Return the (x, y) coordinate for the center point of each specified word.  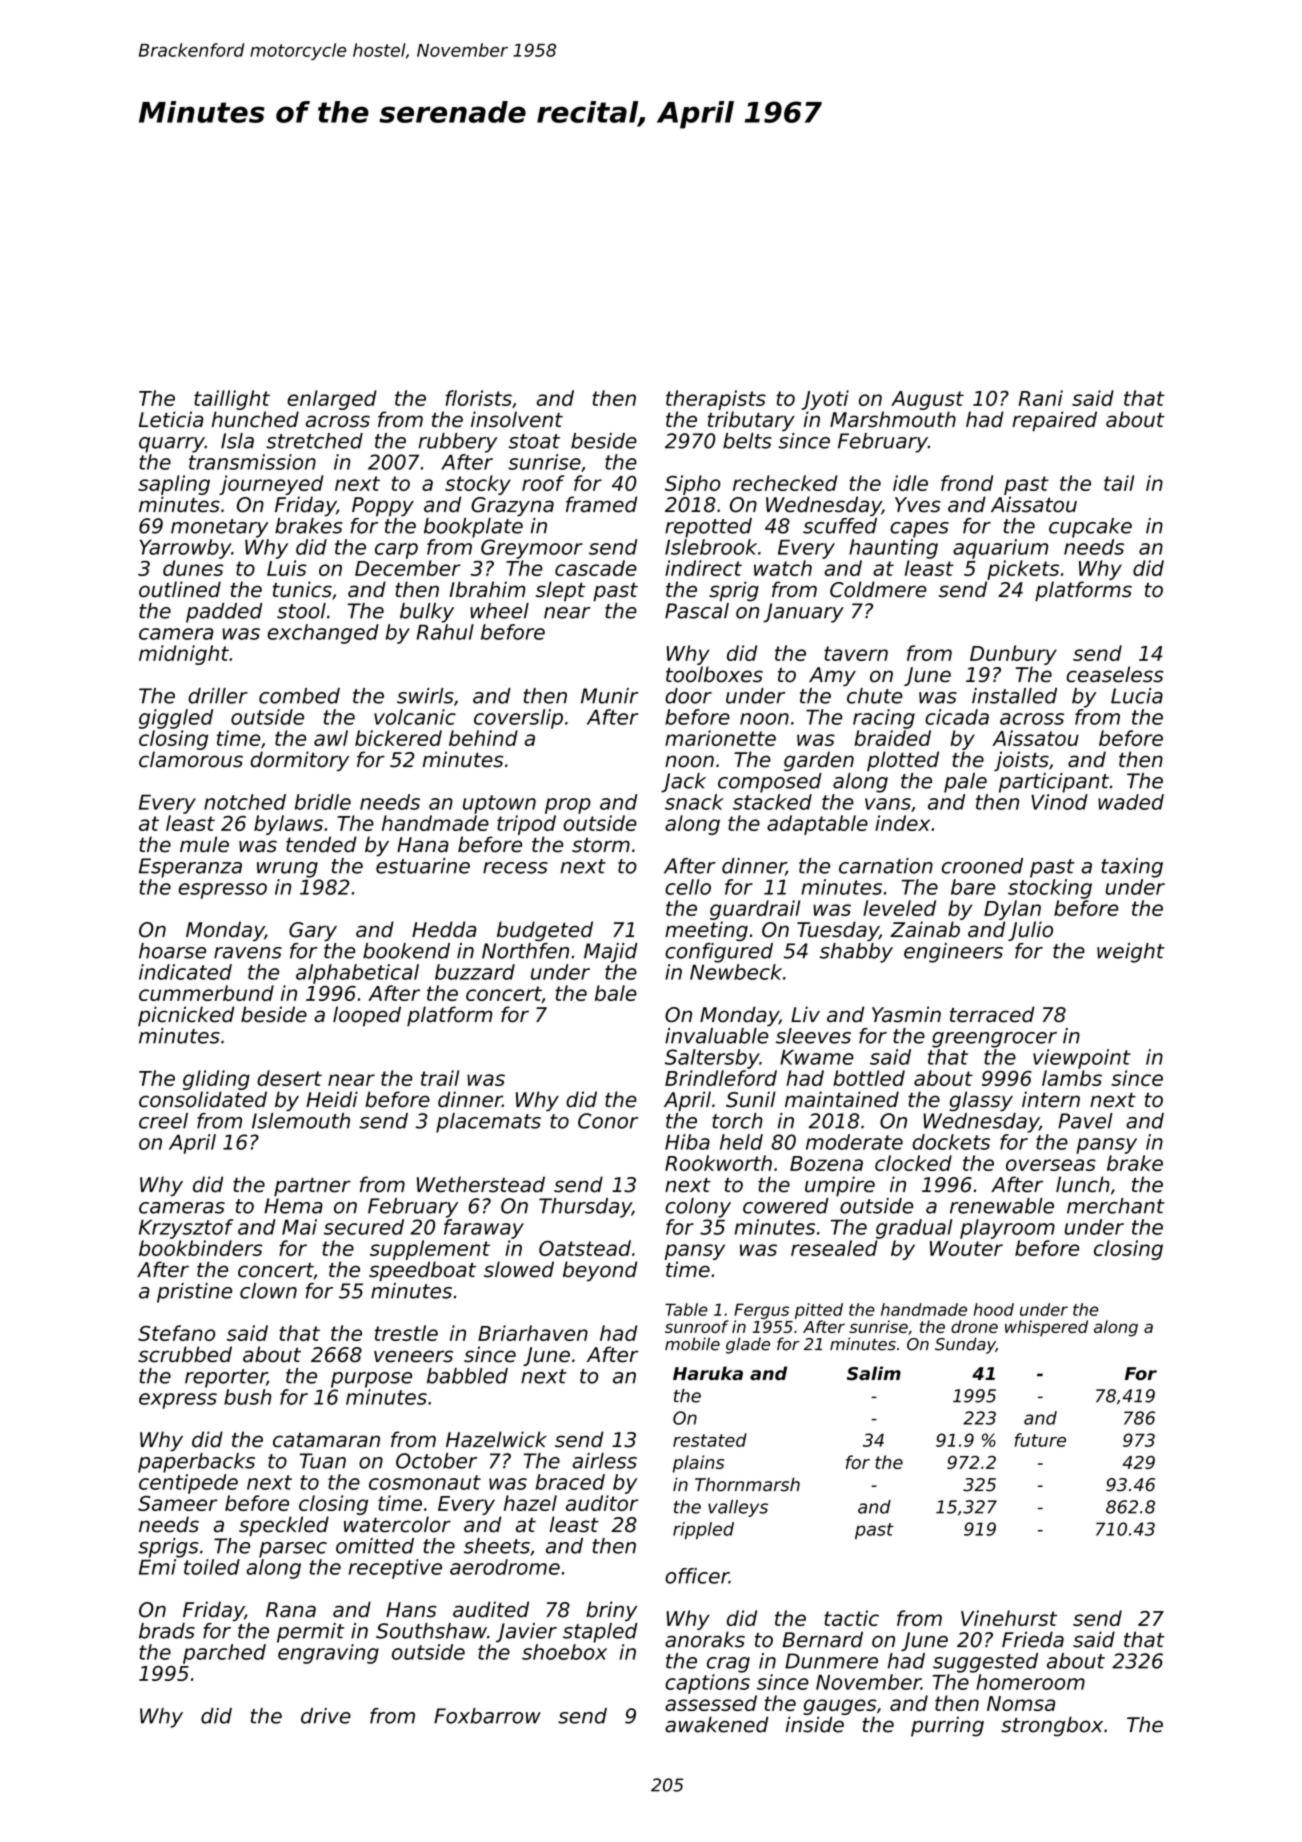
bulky (427, 613)
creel (163, 1121)
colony (698, 1208)
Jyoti (825, 400)
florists (479, 398)
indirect (703, 568)
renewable (1002, 1206)
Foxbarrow (487, 1716)
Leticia (171, 419)
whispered (1046, 1328)
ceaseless (1115, 674)
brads (167, 1631)
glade (748, 1345)
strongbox (1052, 1726)
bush (247, 1397)
